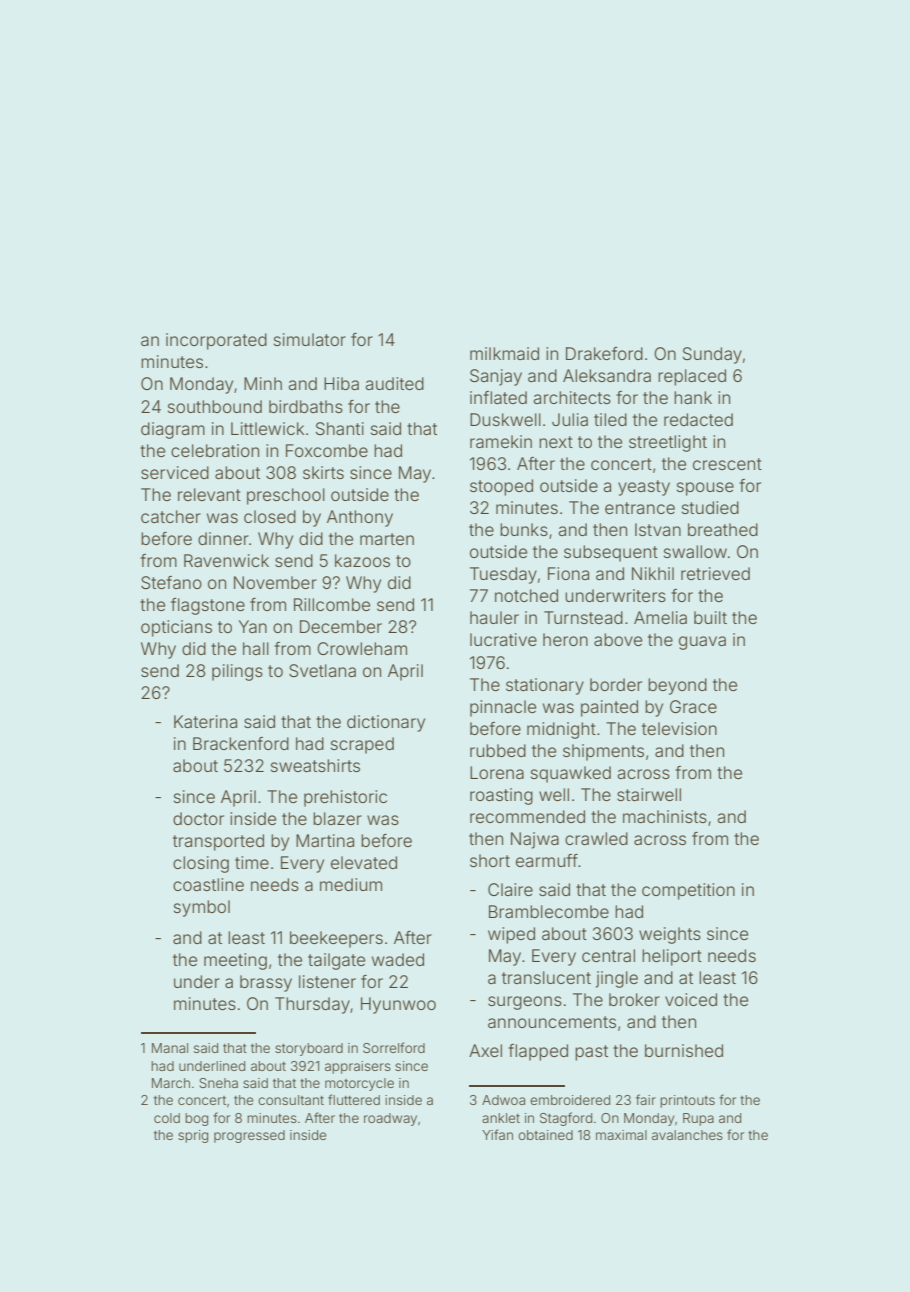 The height and width of the page is (1292, 910). Describe the element at coordinates (193, 1136) in the page. I see `sprig` at that location.
